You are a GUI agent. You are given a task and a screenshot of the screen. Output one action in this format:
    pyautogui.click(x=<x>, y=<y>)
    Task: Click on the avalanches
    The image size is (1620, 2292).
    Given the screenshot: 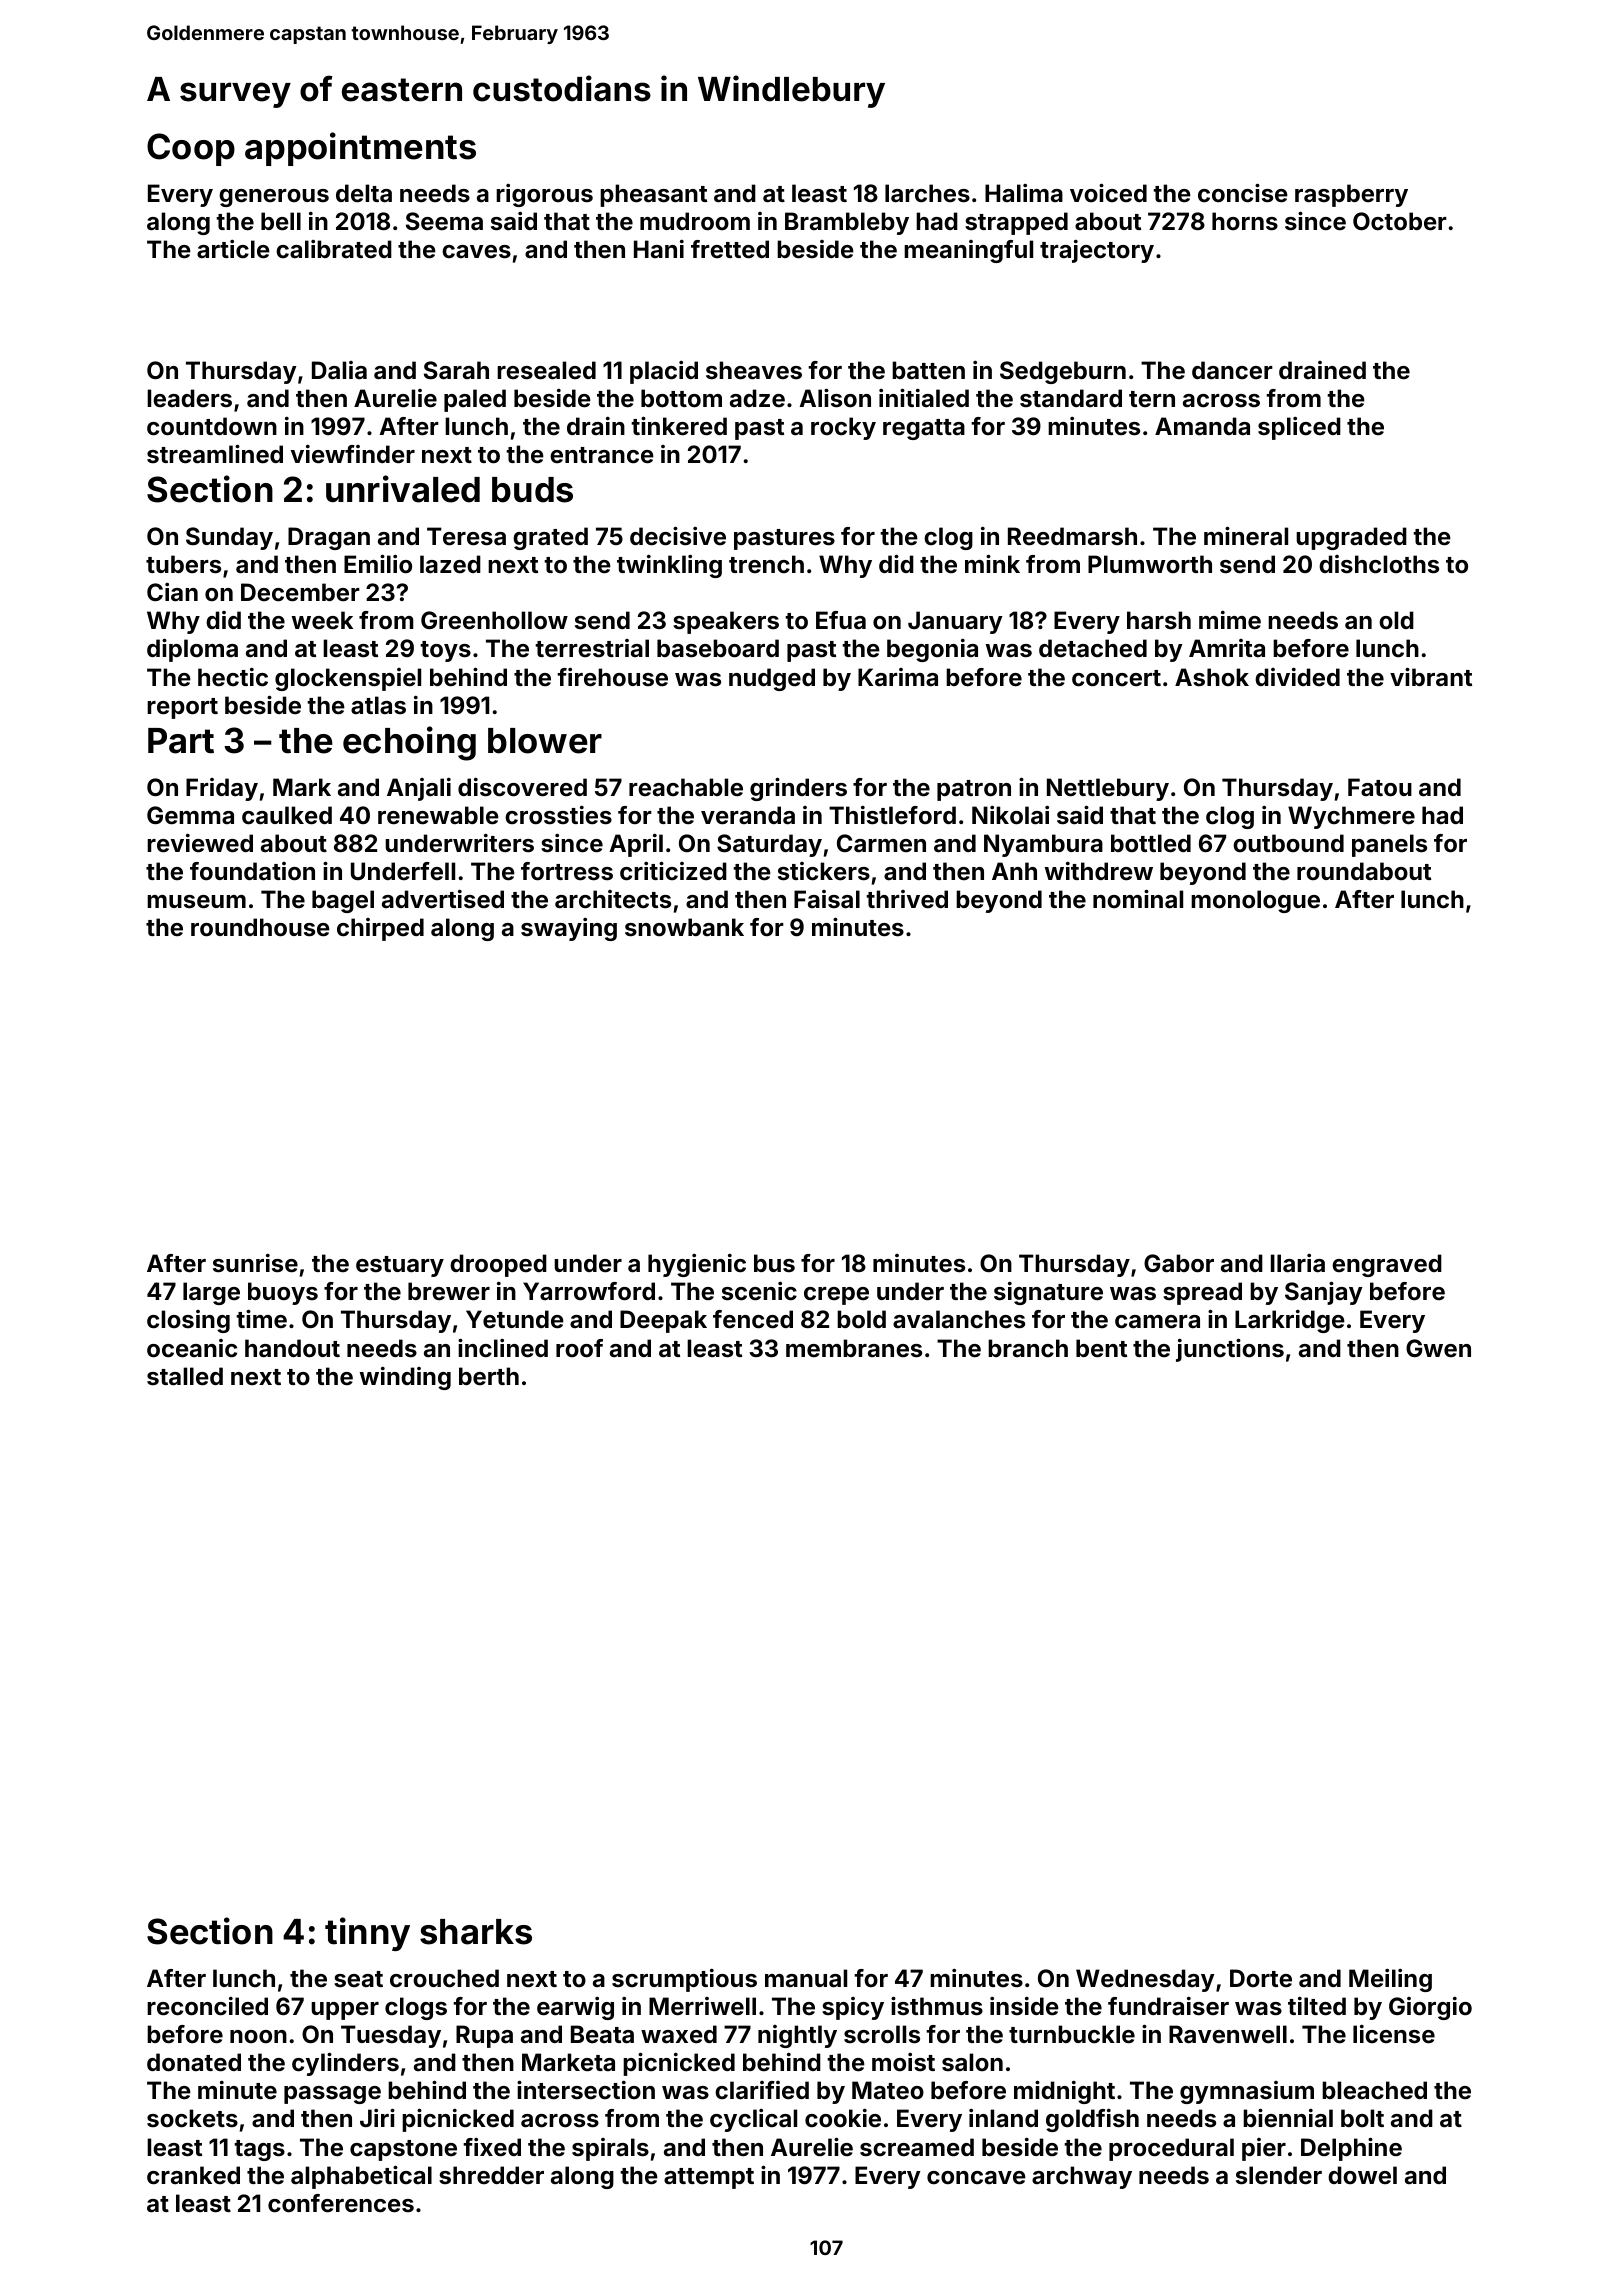 What is the action you would take?
    pyautogui.click(x=959, y=1319)
